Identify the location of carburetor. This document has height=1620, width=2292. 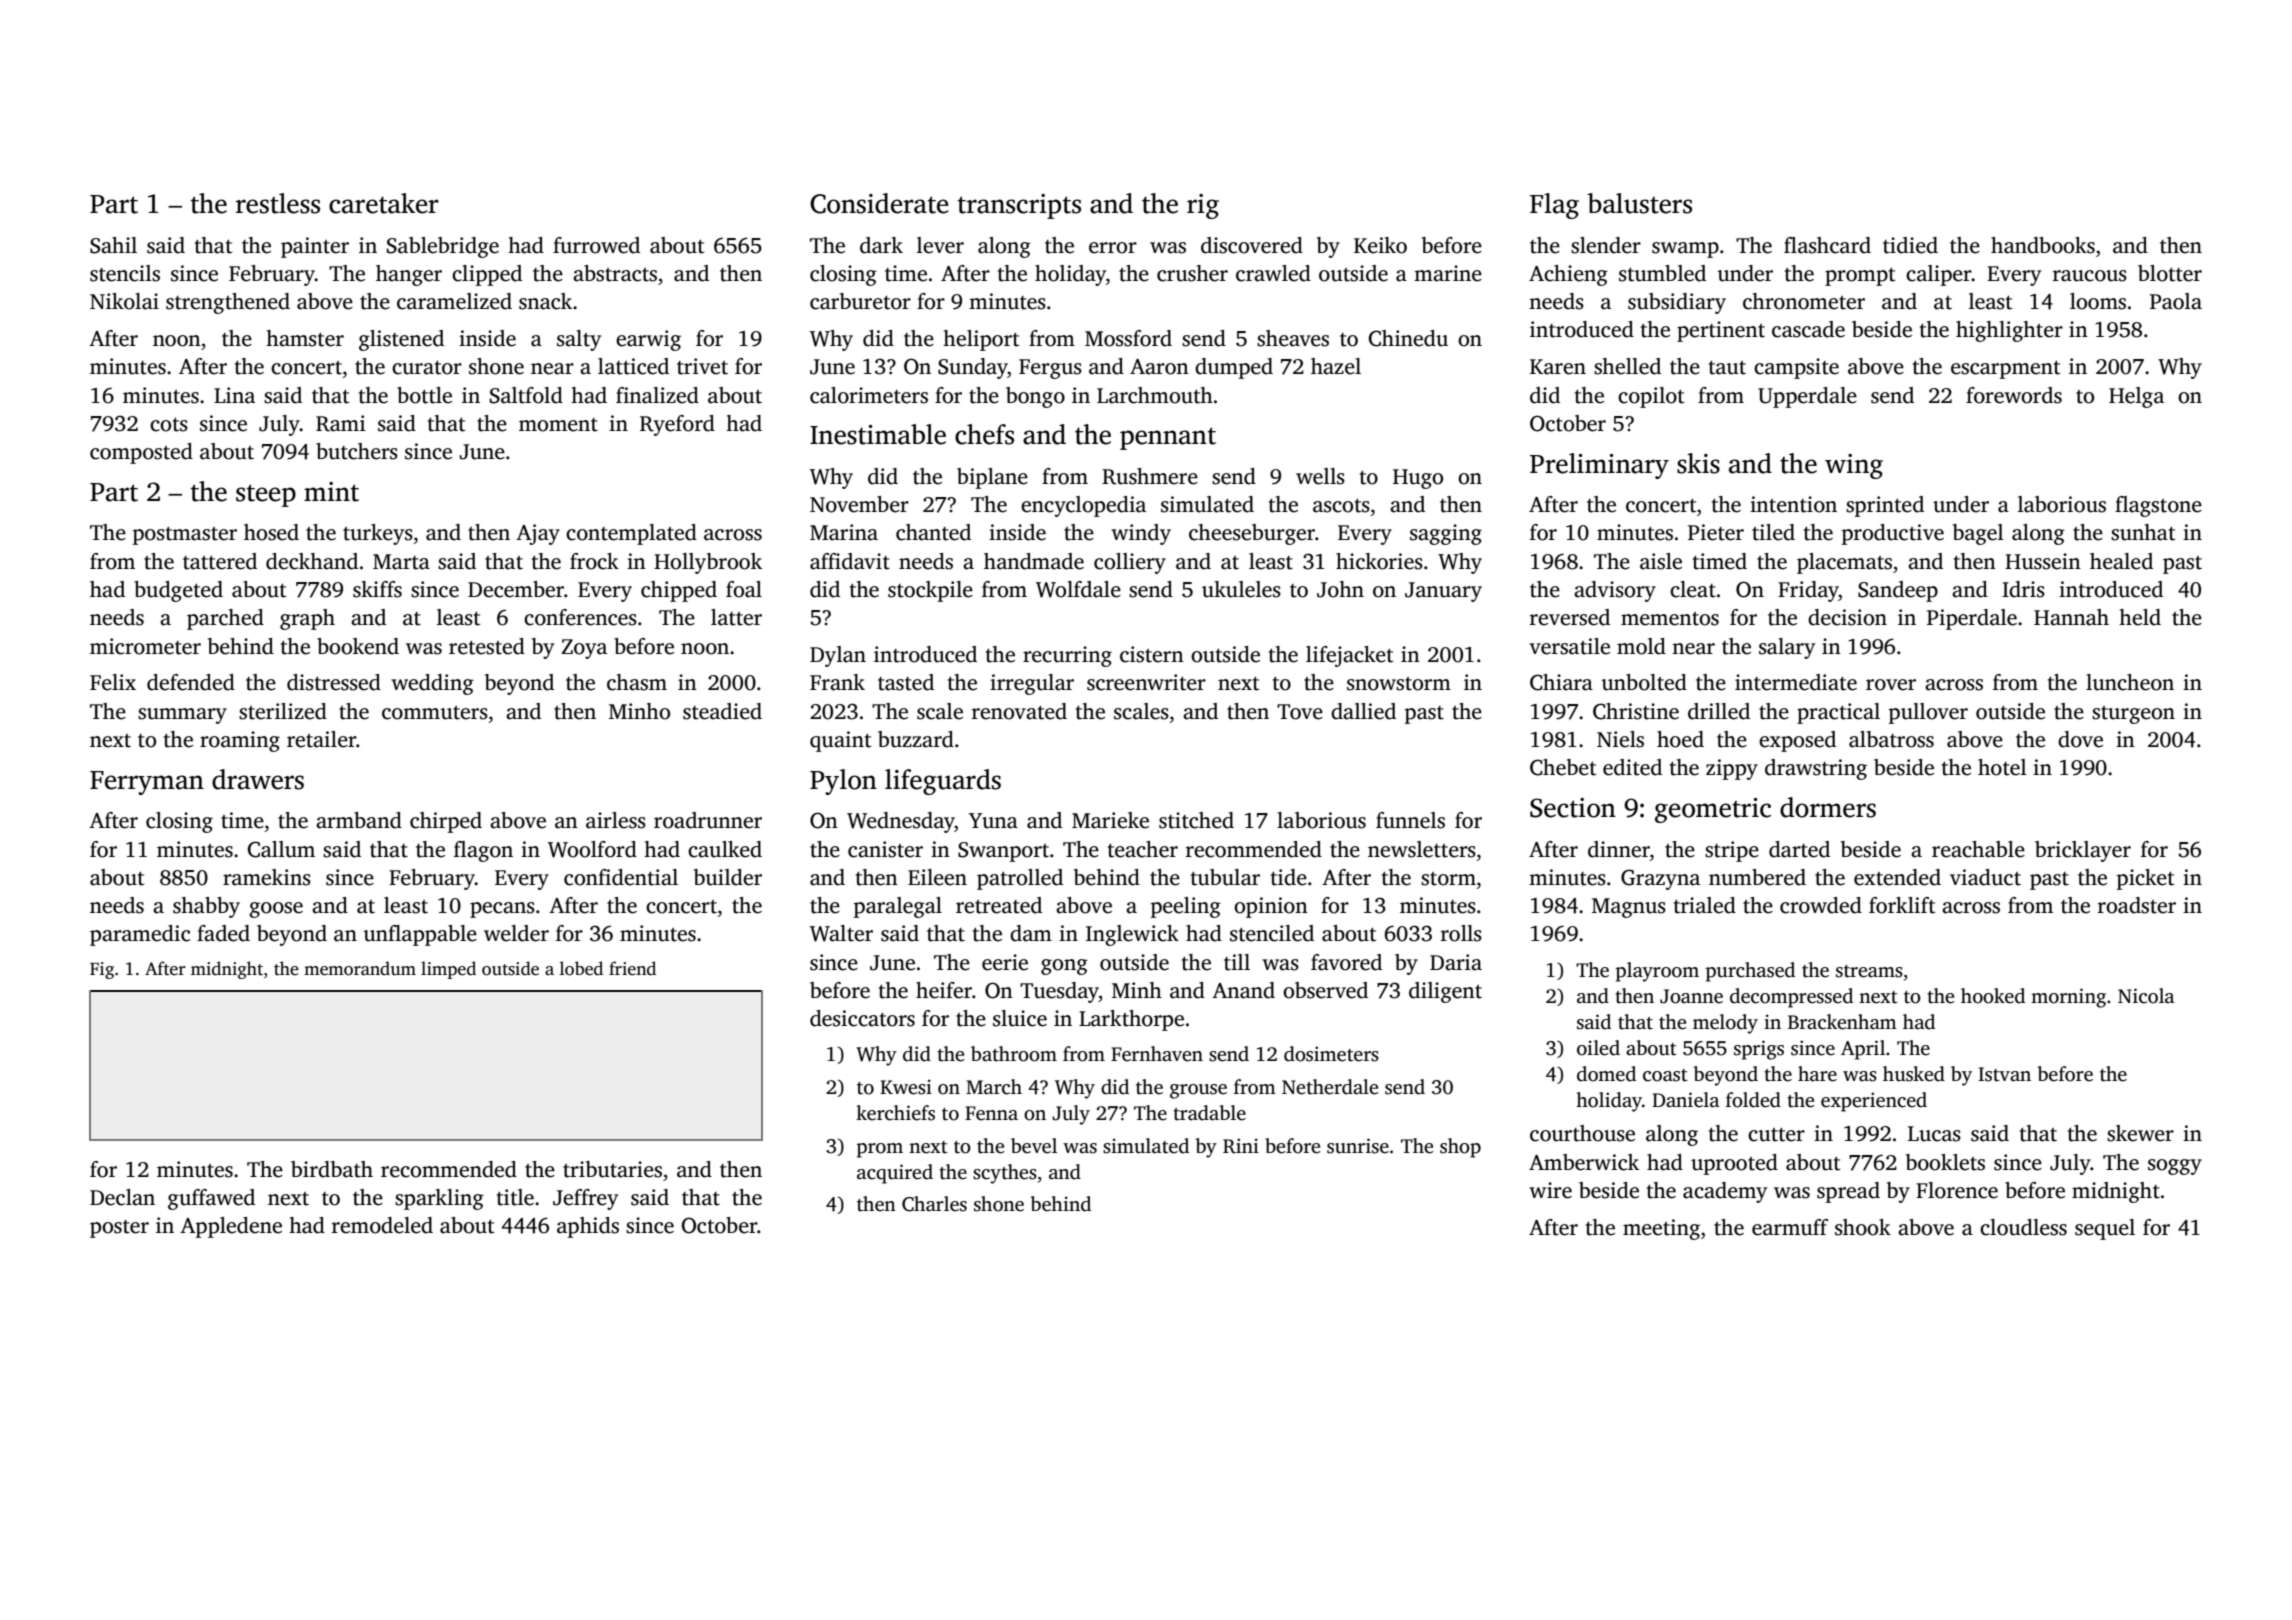
(860, 301).
